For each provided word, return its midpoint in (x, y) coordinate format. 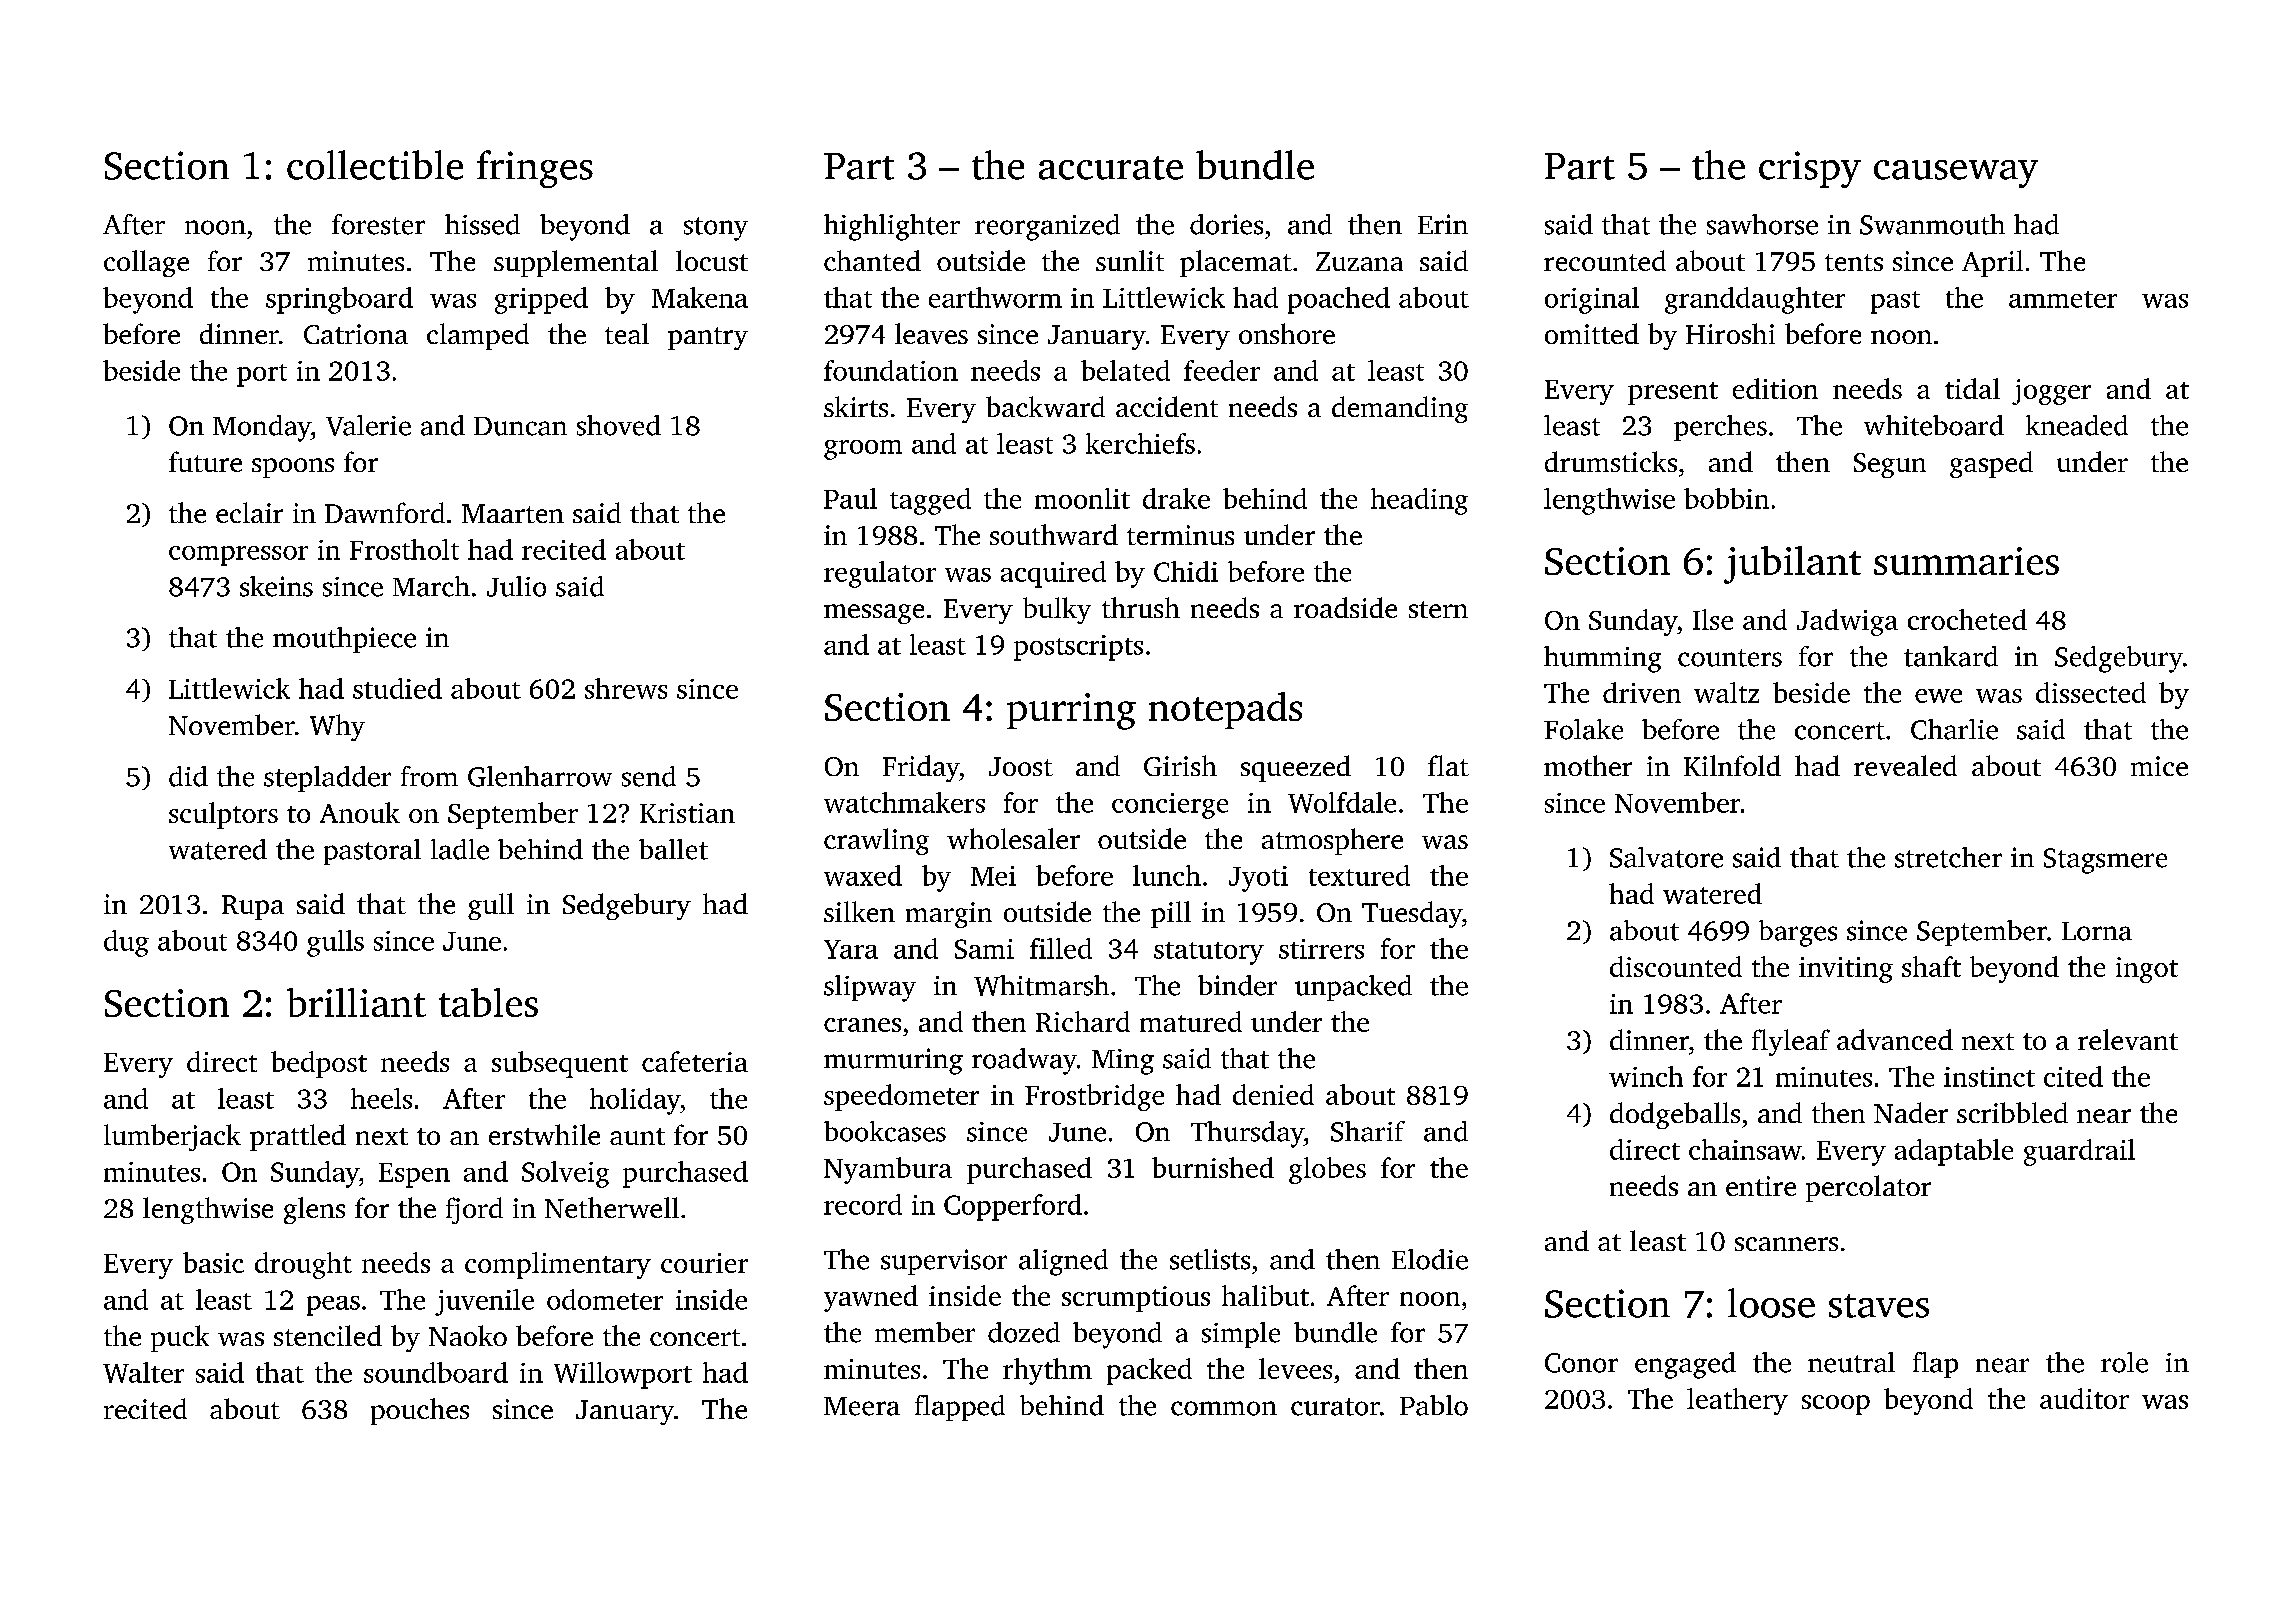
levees (1295, 1368)
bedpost (319, 1064)
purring (1071, 711)
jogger (2051, 392)
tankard (1951, 656)
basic (213, 1262)
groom (863, 450)
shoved (619, 425)
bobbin (1726, 498)
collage (146, 263)
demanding (1400, 409)
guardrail (2079, 1152)
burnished (1213, 1167)
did (188, 776)
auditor (2084, 1398)
